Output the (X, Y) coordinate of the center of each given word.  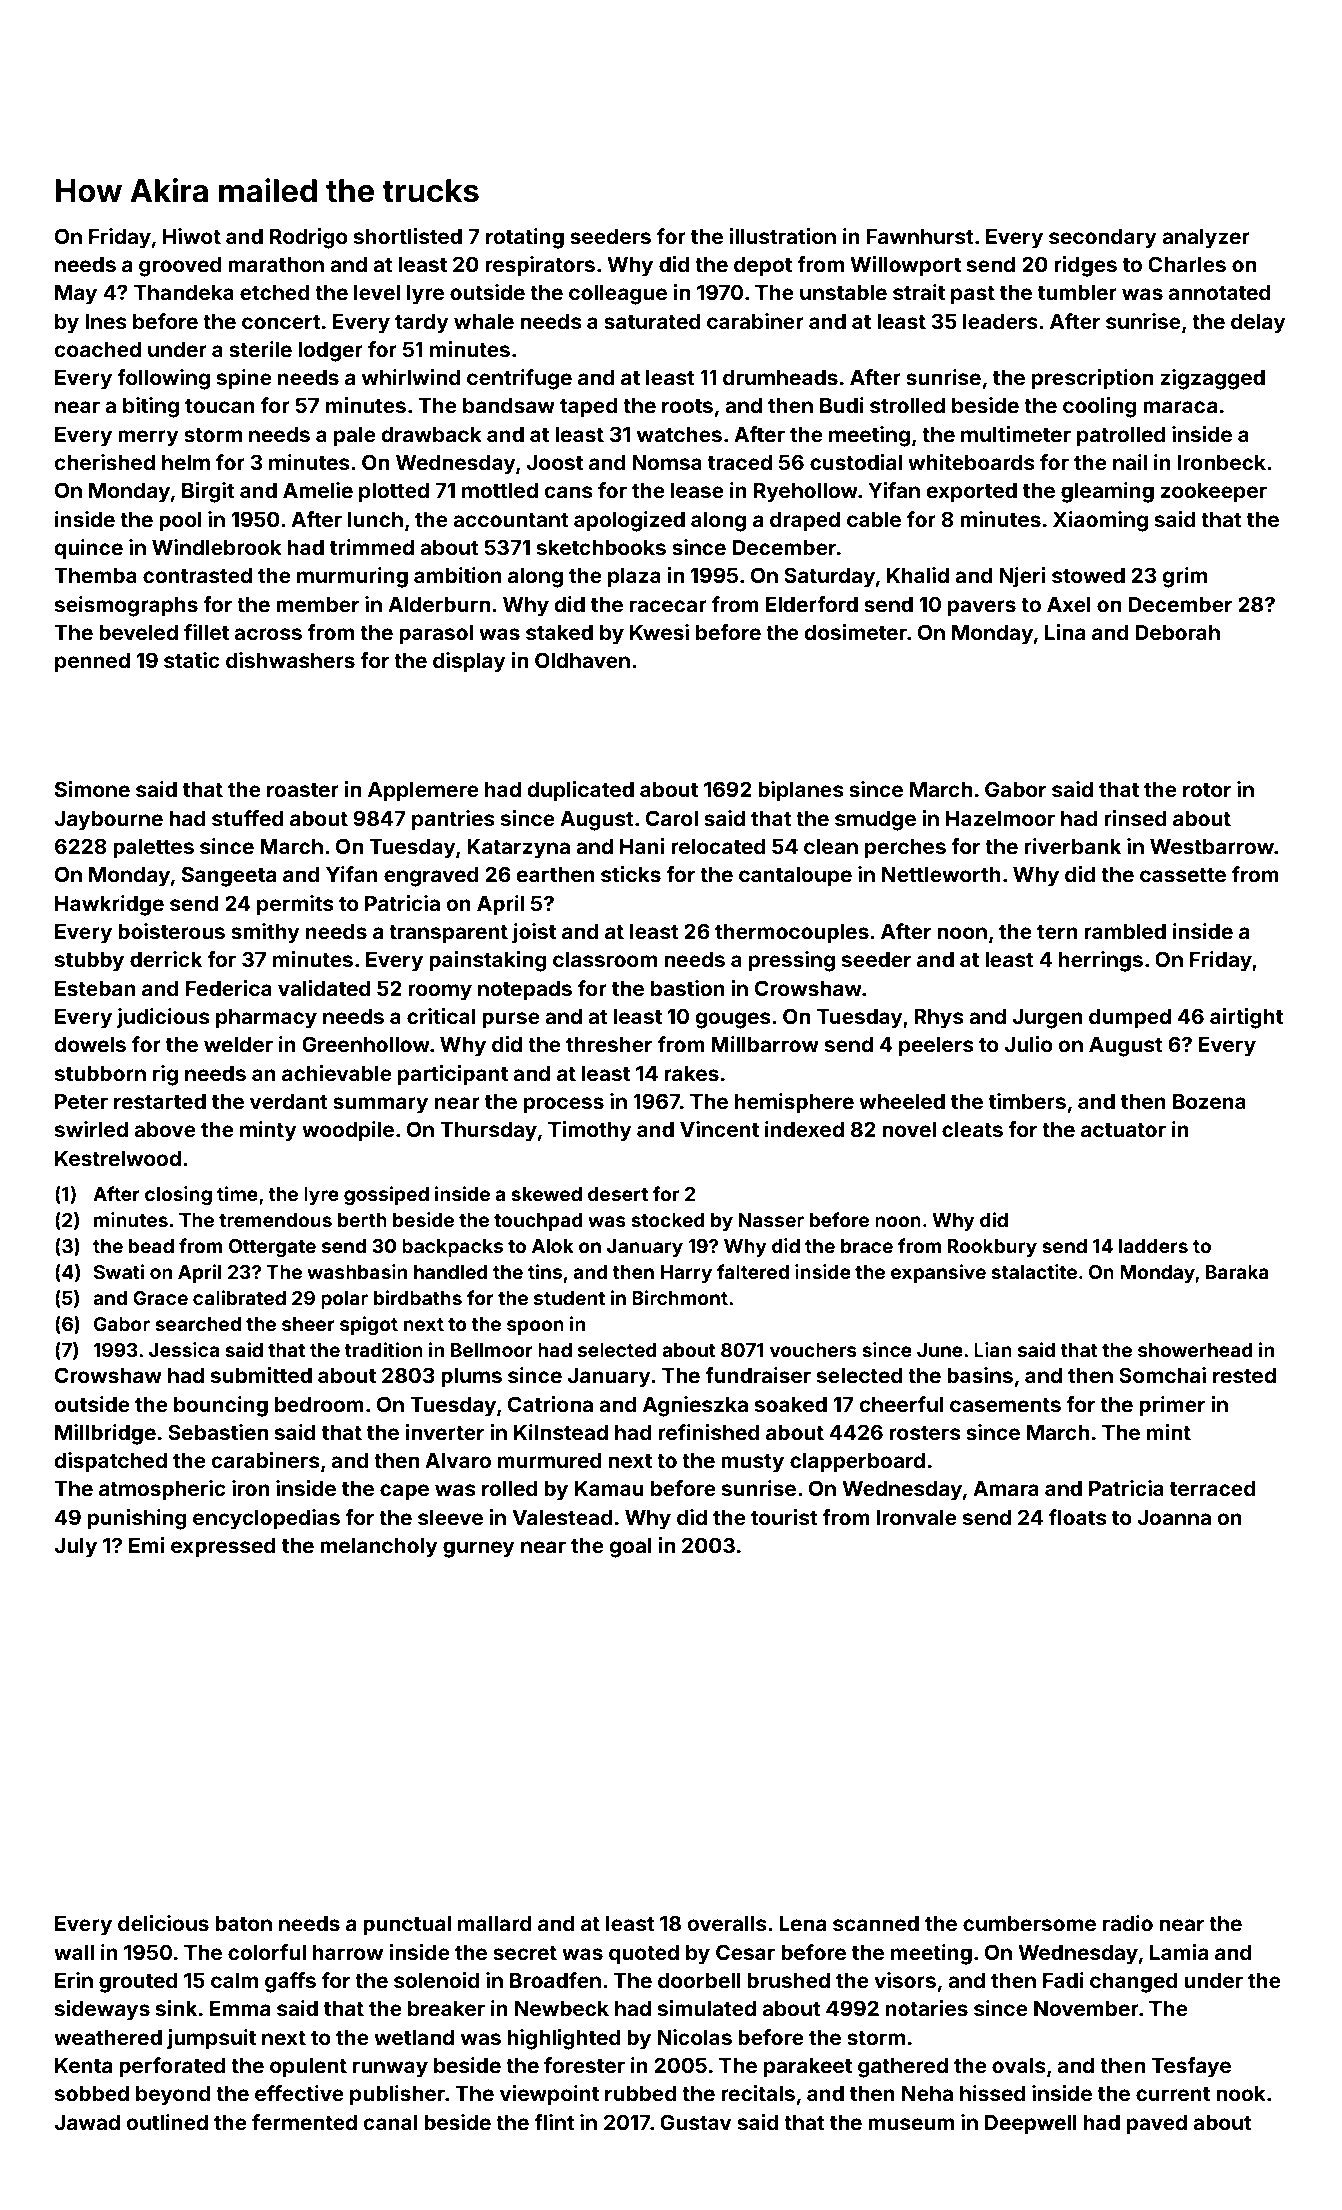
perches (905, 849)
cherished (105, 462)
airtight (1246, 1018)
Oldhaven (582, 660)
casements (1005, 1405)
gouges (733, 1020)
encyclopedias (266, 1519)
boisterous (171, 931)
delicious (163, 1923)
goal (631, 1548)
